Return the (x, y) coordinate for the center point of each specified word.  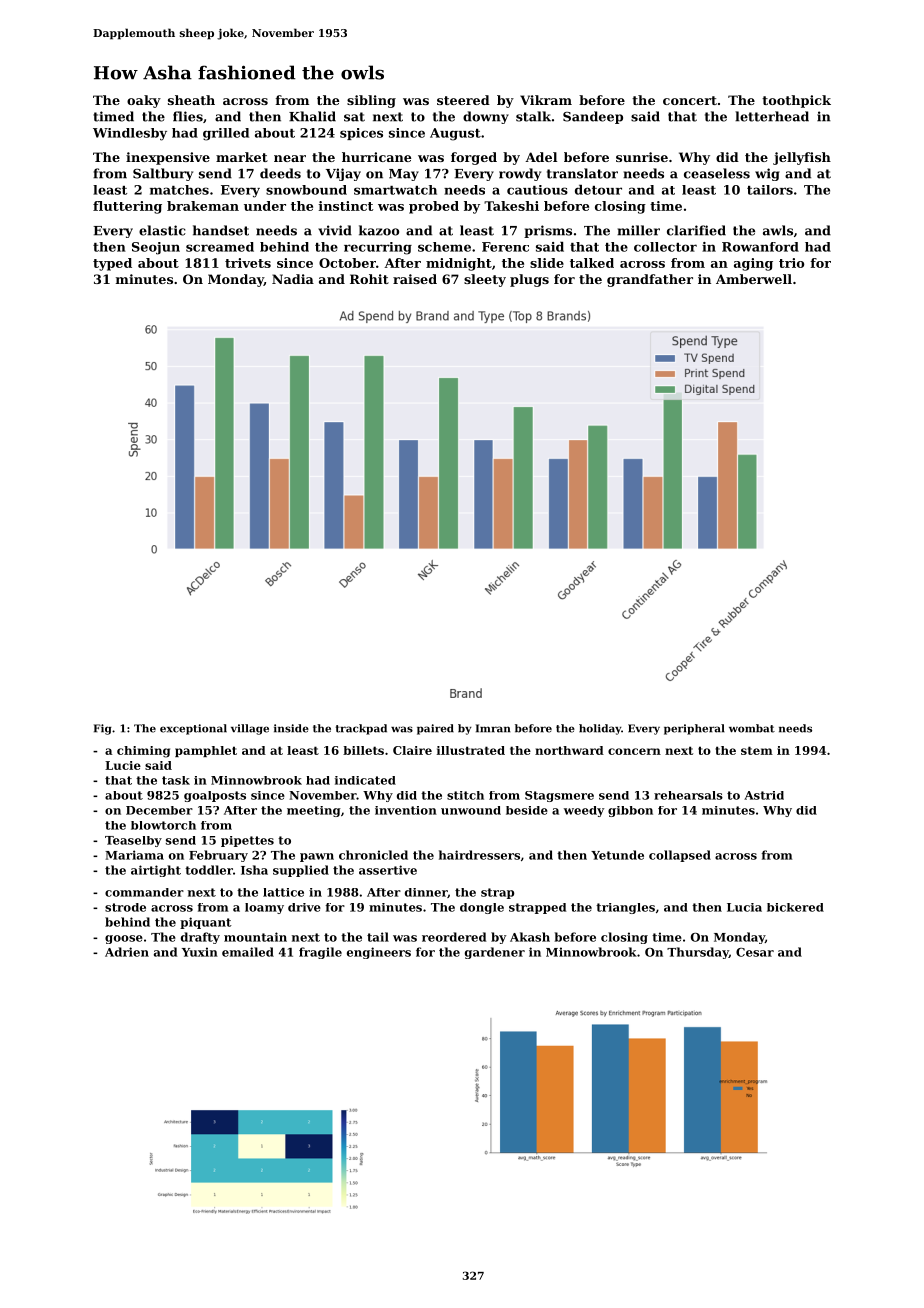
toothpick (796, 101)
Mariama (134, 855)
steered (463, 100)
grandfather (650, 280)
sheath (191, 100)
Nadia (293, 279)
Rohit (369, 279)
